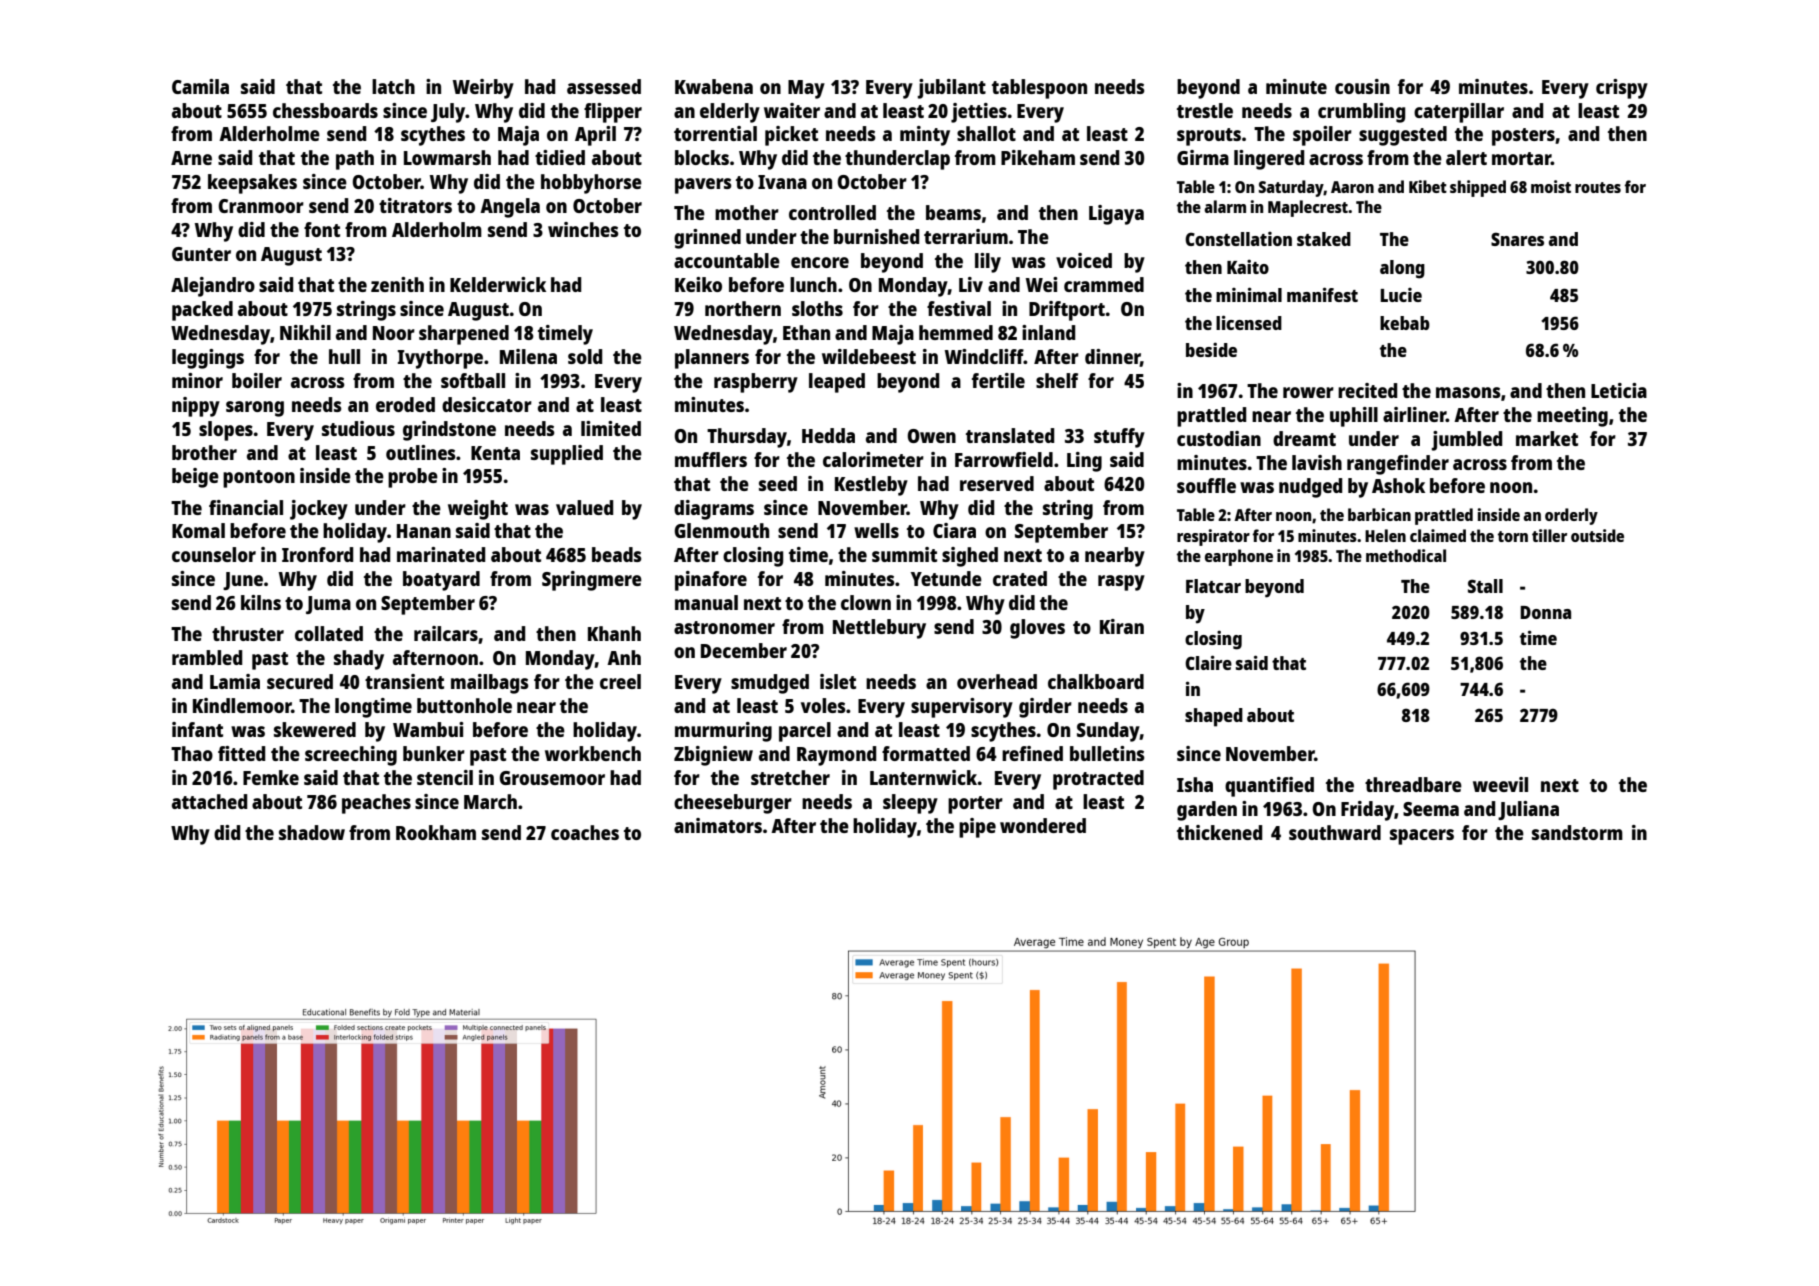  I want to click on Pikeham, so click(1038, 157).
